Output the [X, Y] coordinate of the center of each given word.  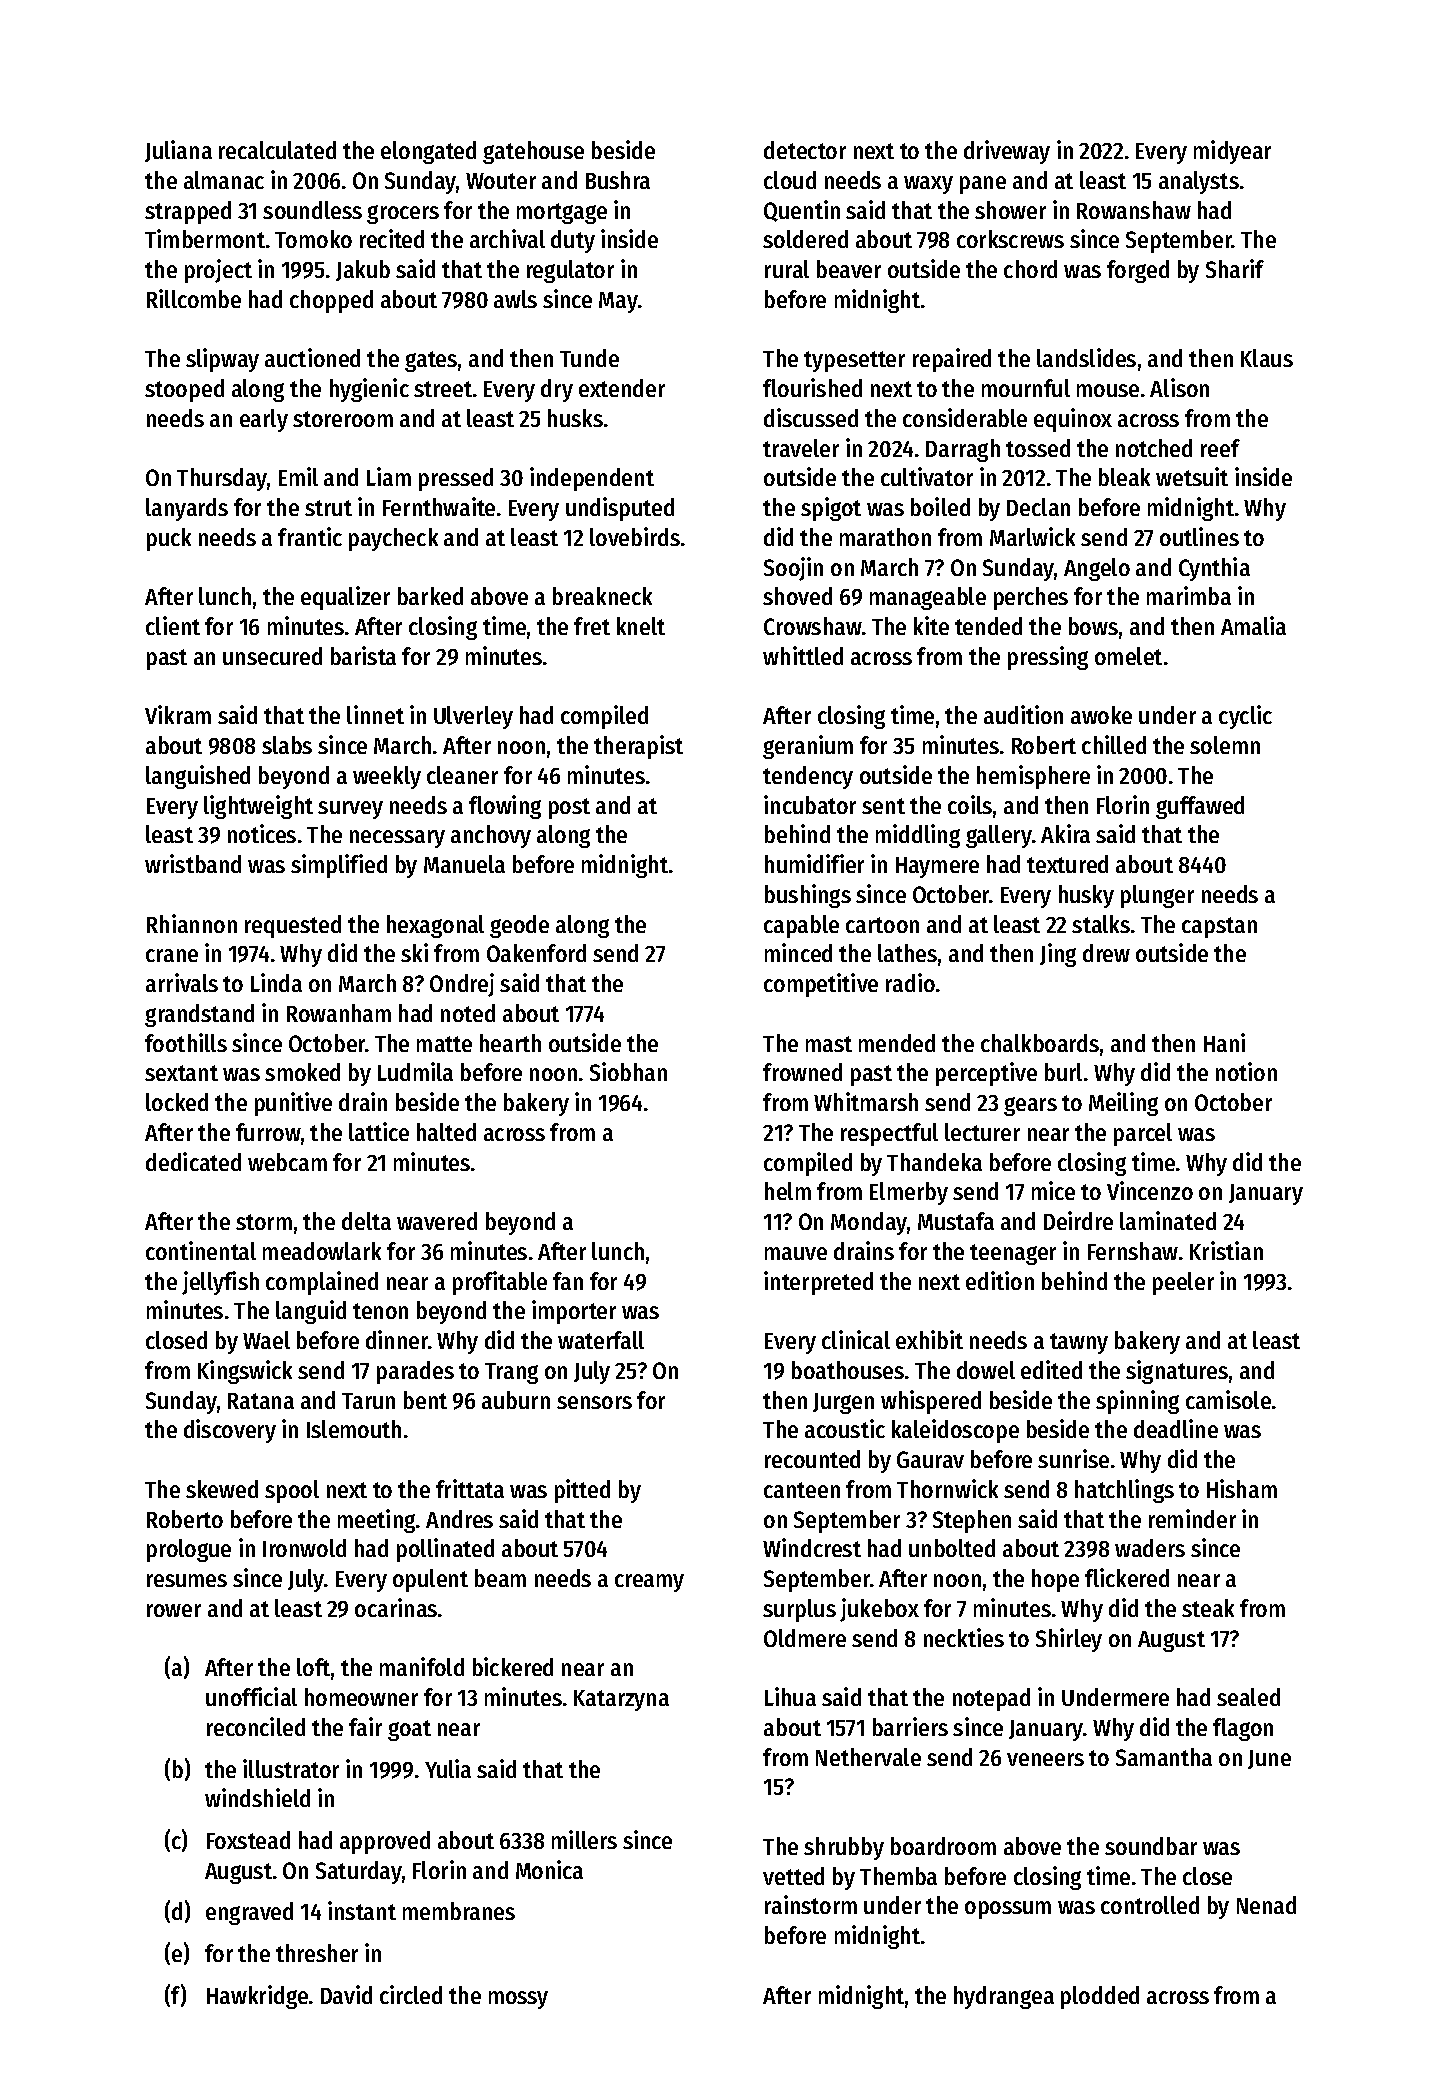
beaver [849, 269]
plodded [1100, 1997]
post [569, 808]
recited [392, 238]
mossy [518, 2000]
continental [201, 1250]
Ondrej [462, 985]
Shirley [1069, 1640]
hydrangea [1004, 1997]
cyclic [1245, 717]
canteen [802, 1490]
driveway [1007, 152]
